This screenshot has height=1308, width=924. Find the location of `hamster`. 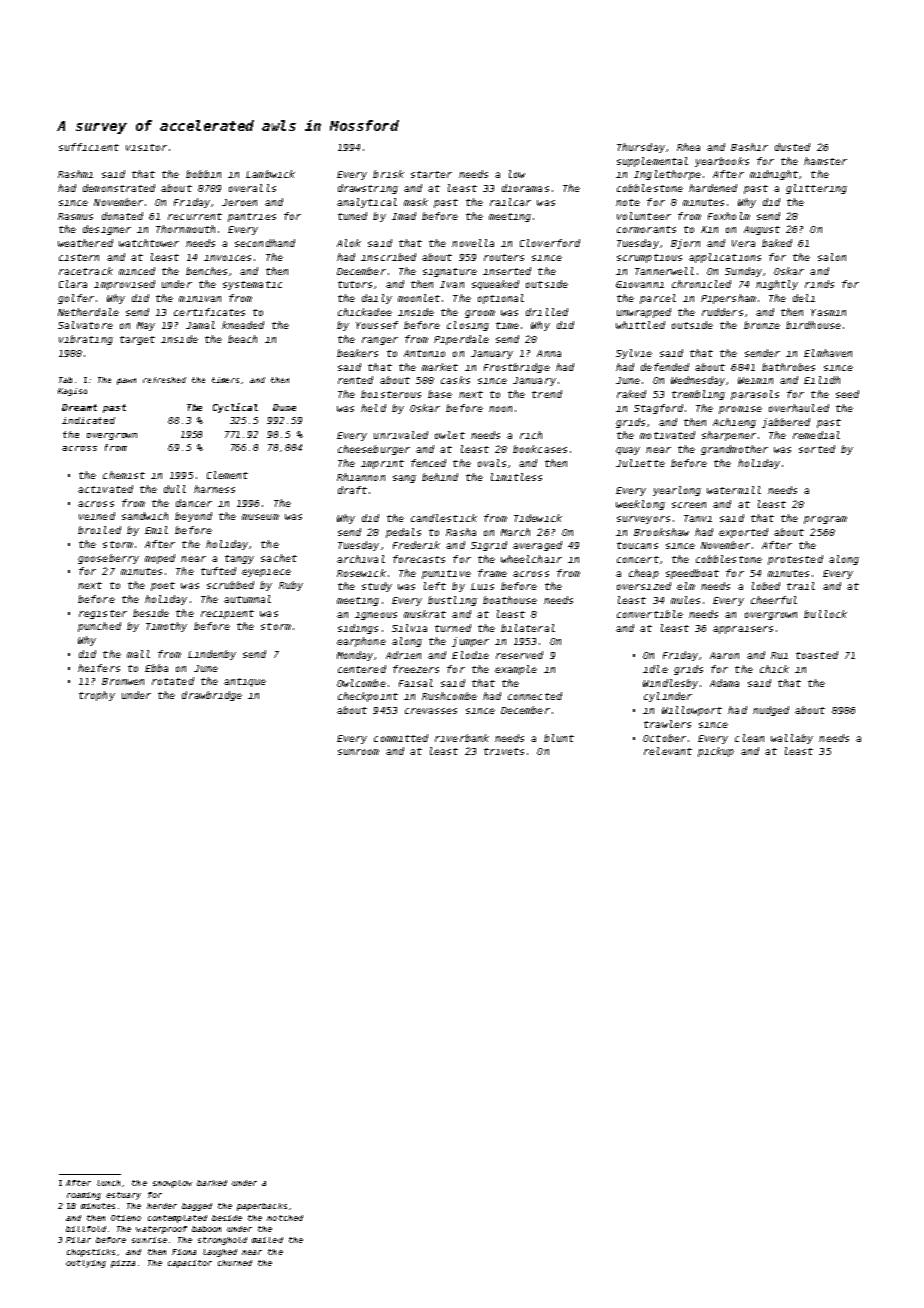

hamster is located at coordinates (825, 161).
